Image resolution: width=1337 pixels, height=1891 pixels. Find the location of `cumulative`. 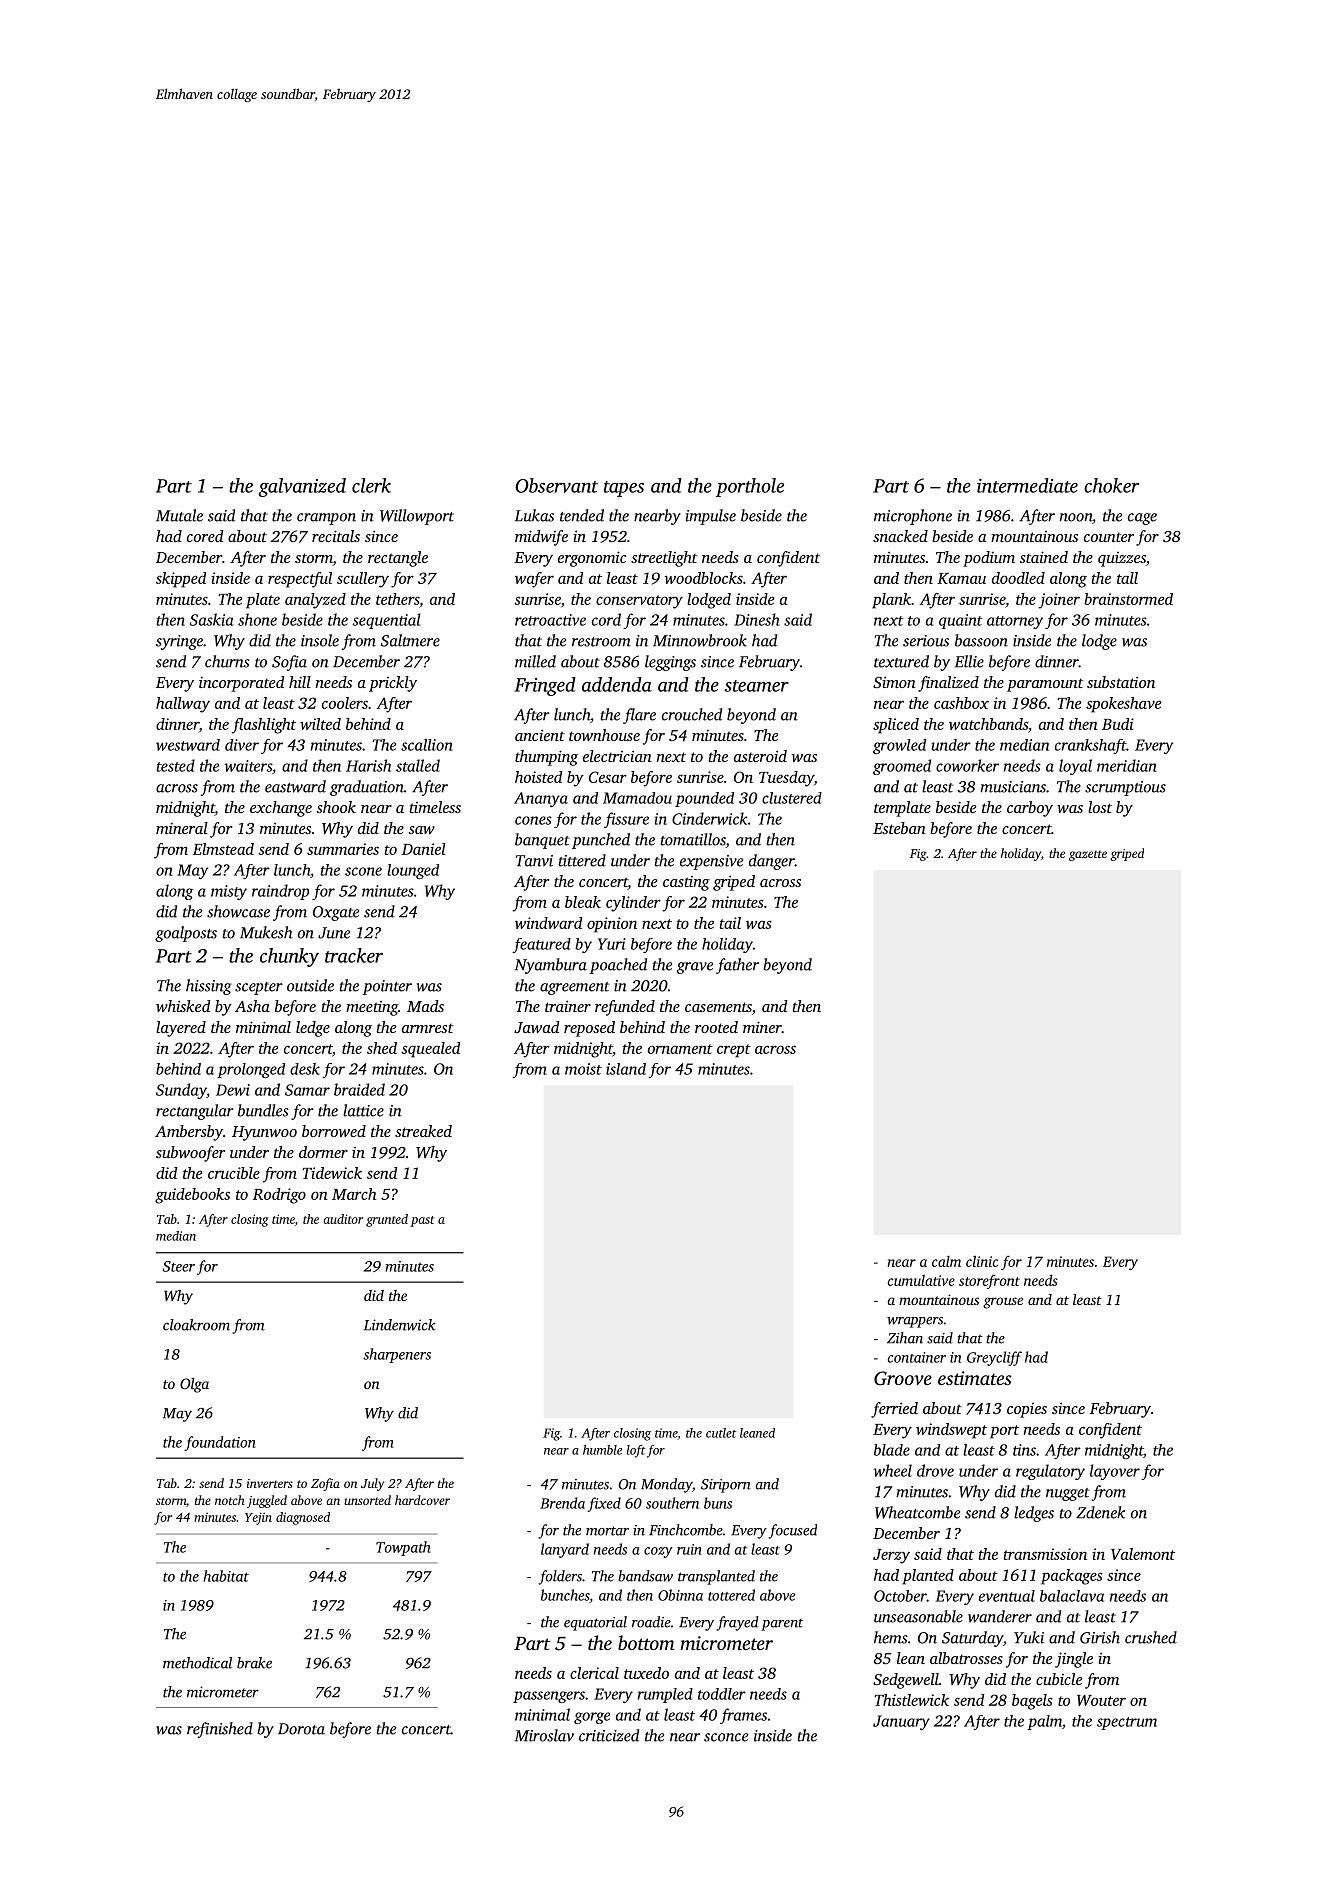

cumulative is located at coordinates (921, 1280).
